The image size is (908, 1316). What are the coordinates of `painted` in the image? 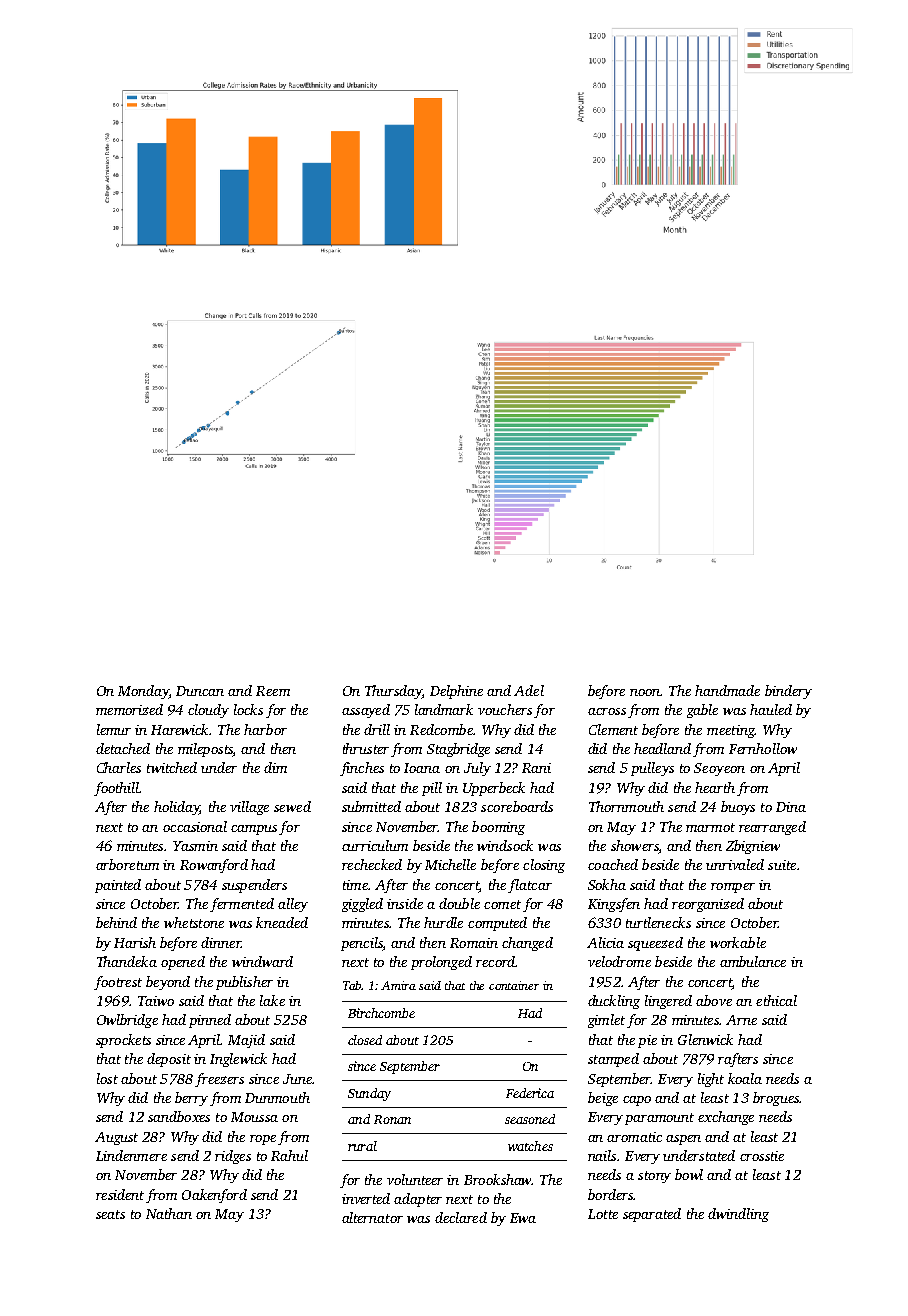 It's located at (118, 886).
